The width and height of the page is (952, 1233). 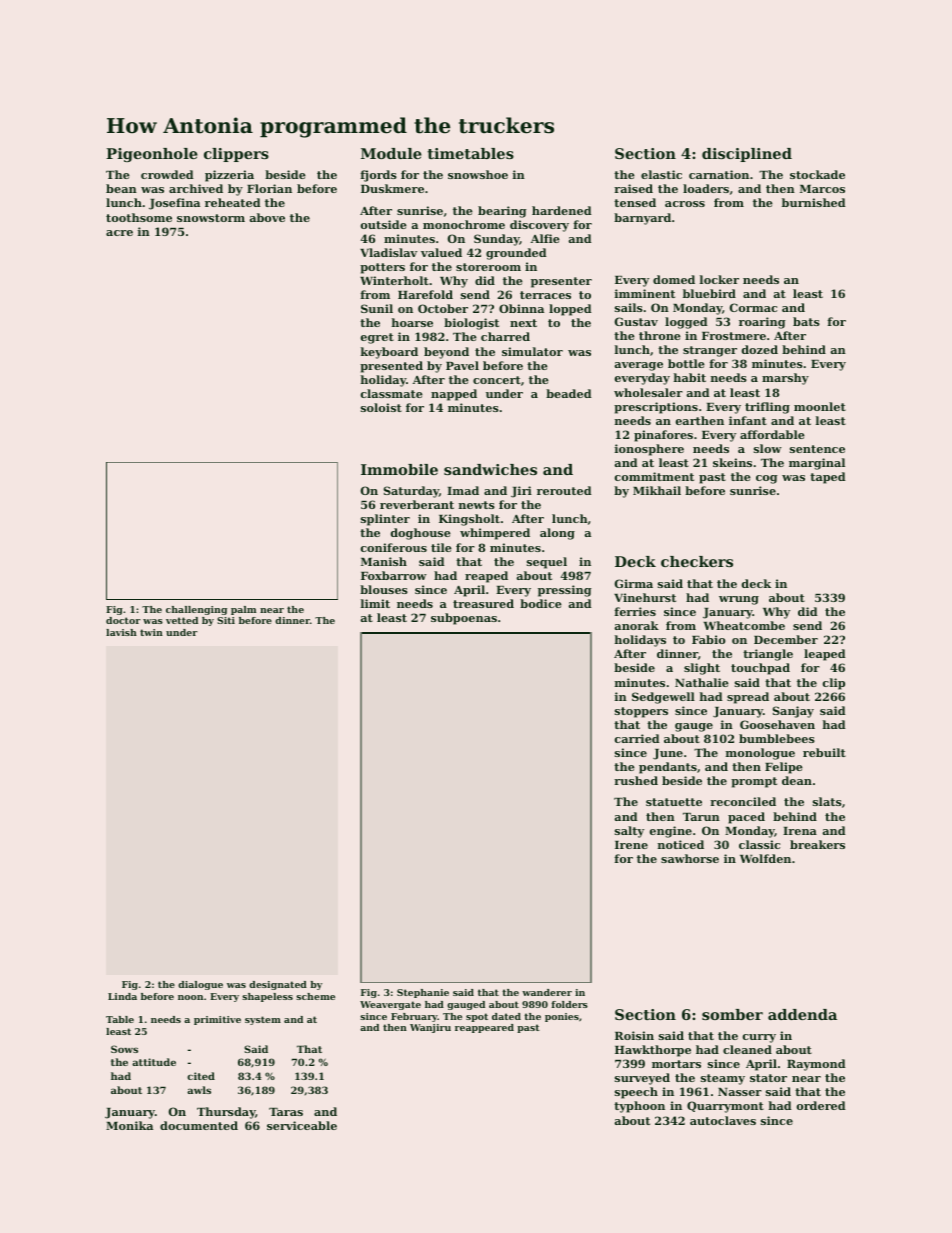 I want to click on Sedgewell, so click(x=663, y=698).
